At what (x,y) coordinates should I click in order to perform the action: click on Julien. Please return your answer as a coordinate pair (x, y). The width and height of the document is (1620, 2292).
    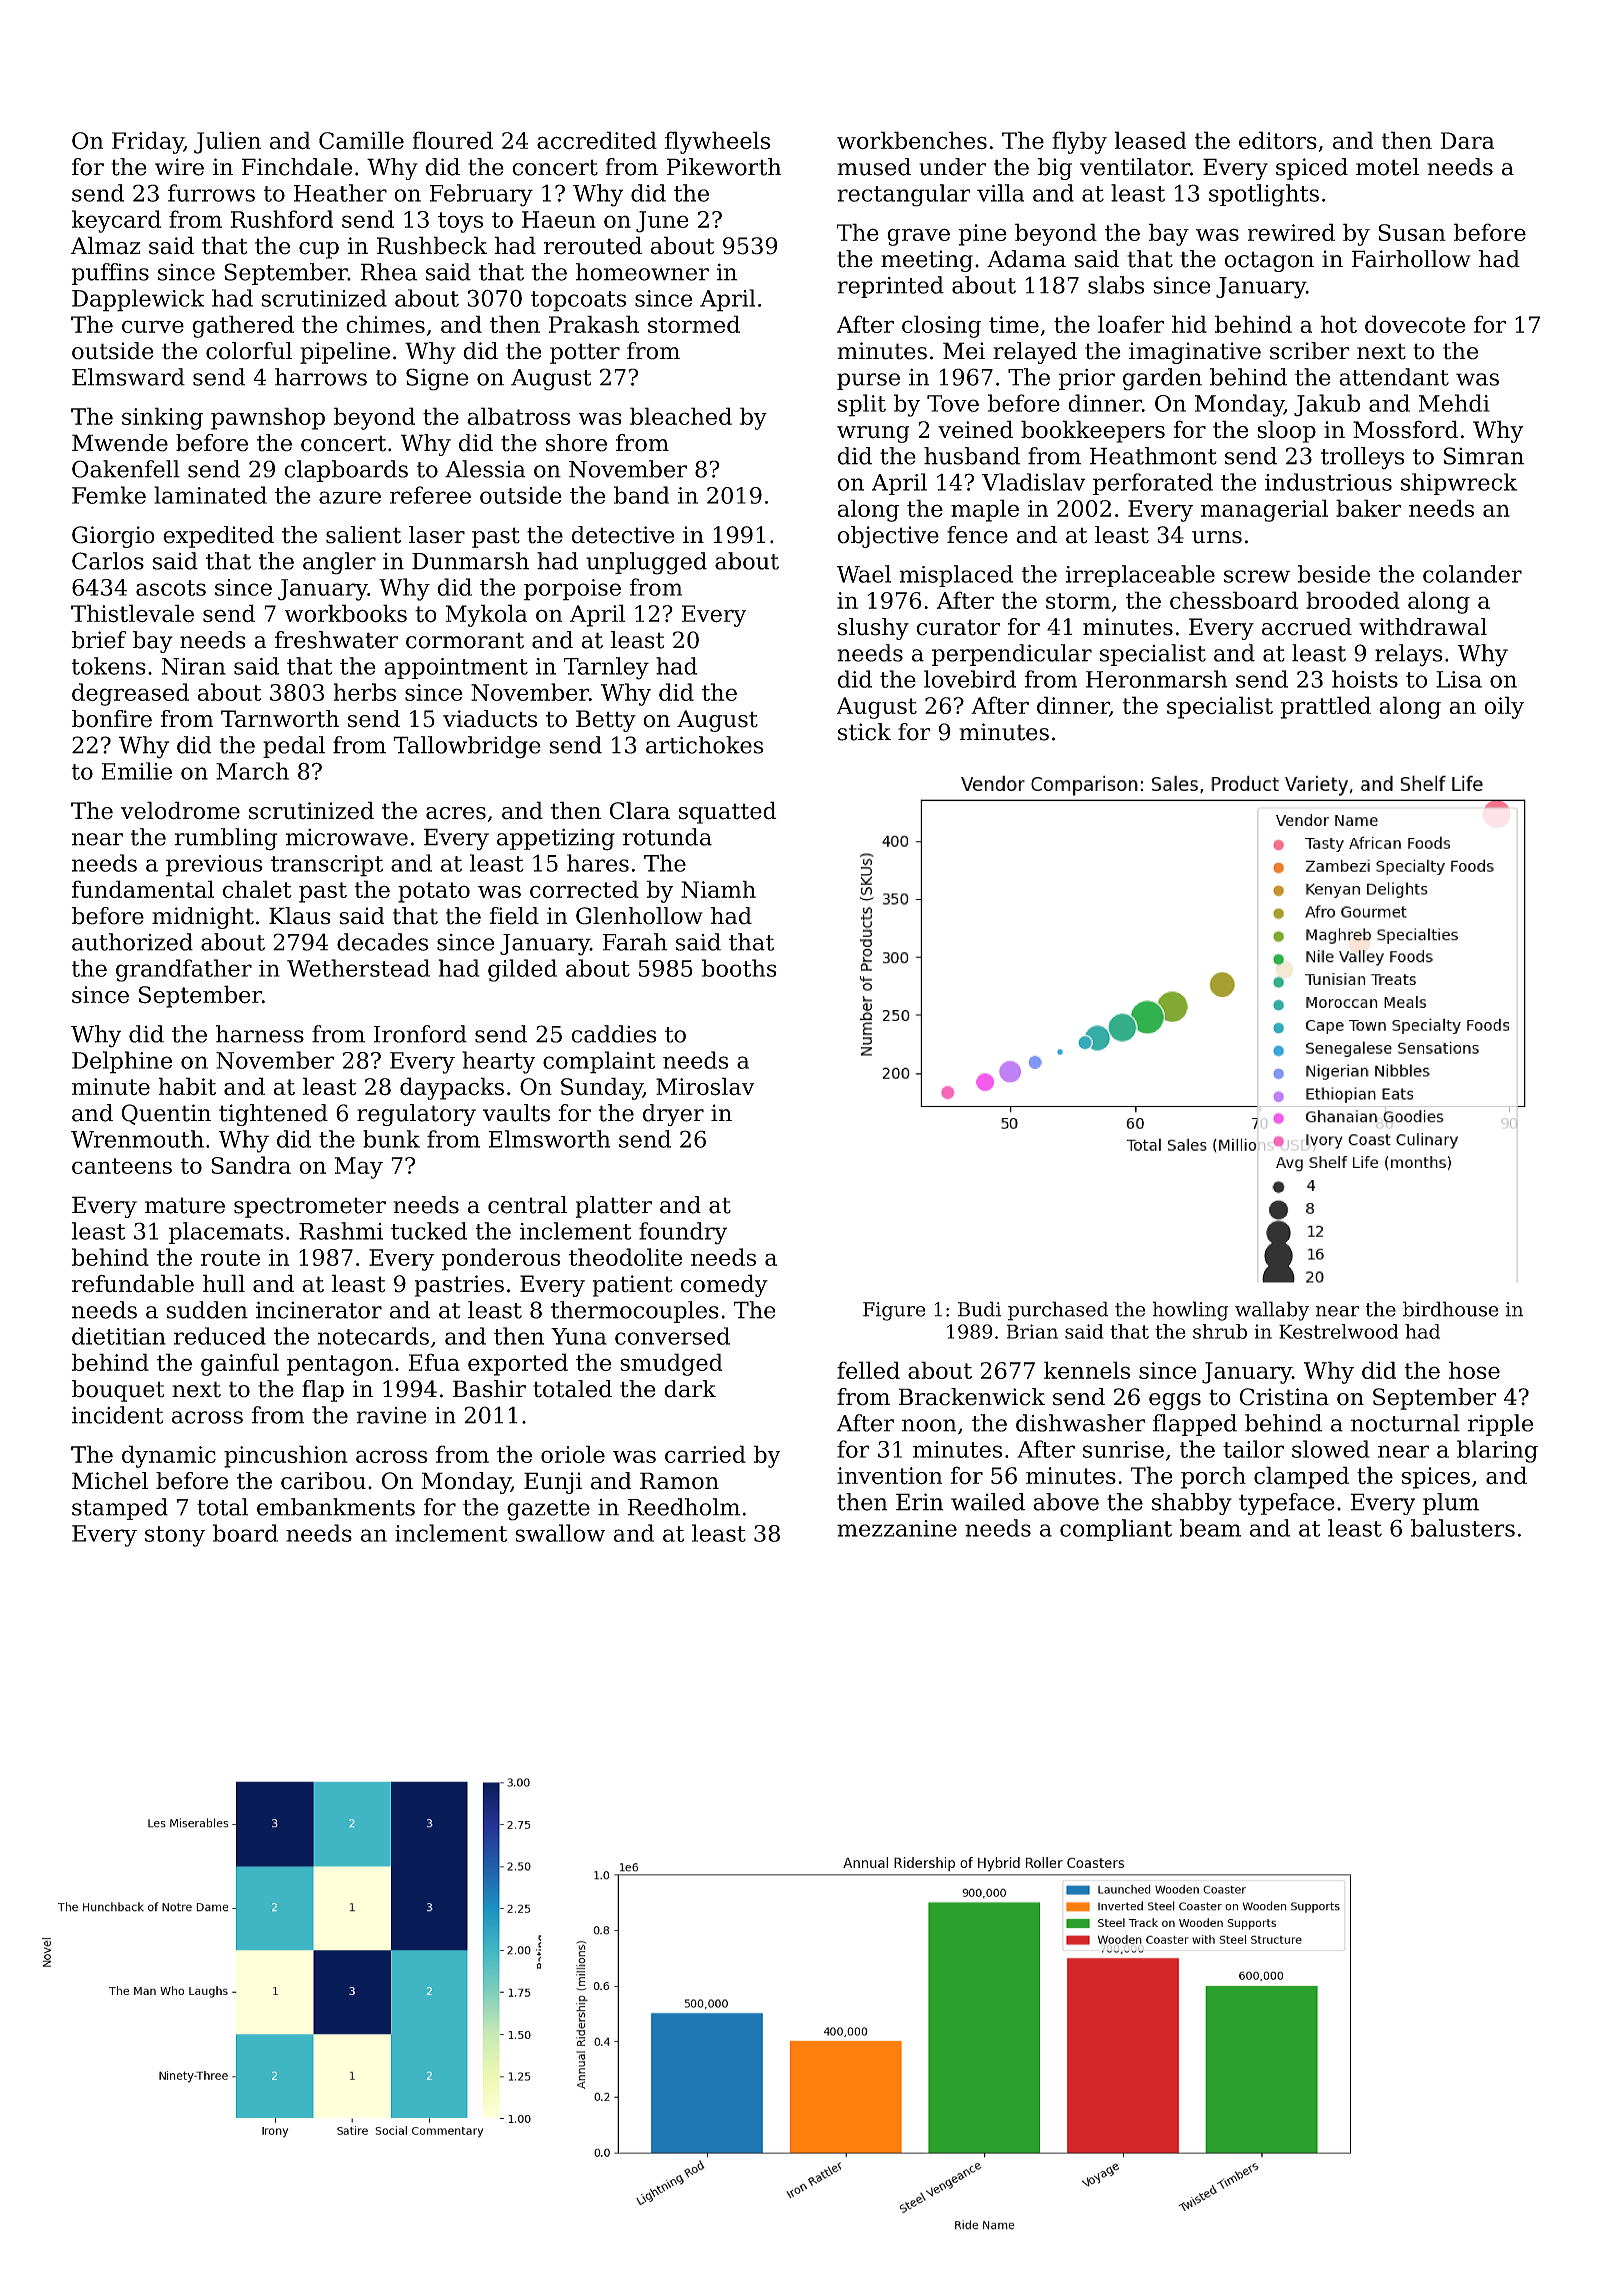
    Looking at the image, I should click on (227, 142).
